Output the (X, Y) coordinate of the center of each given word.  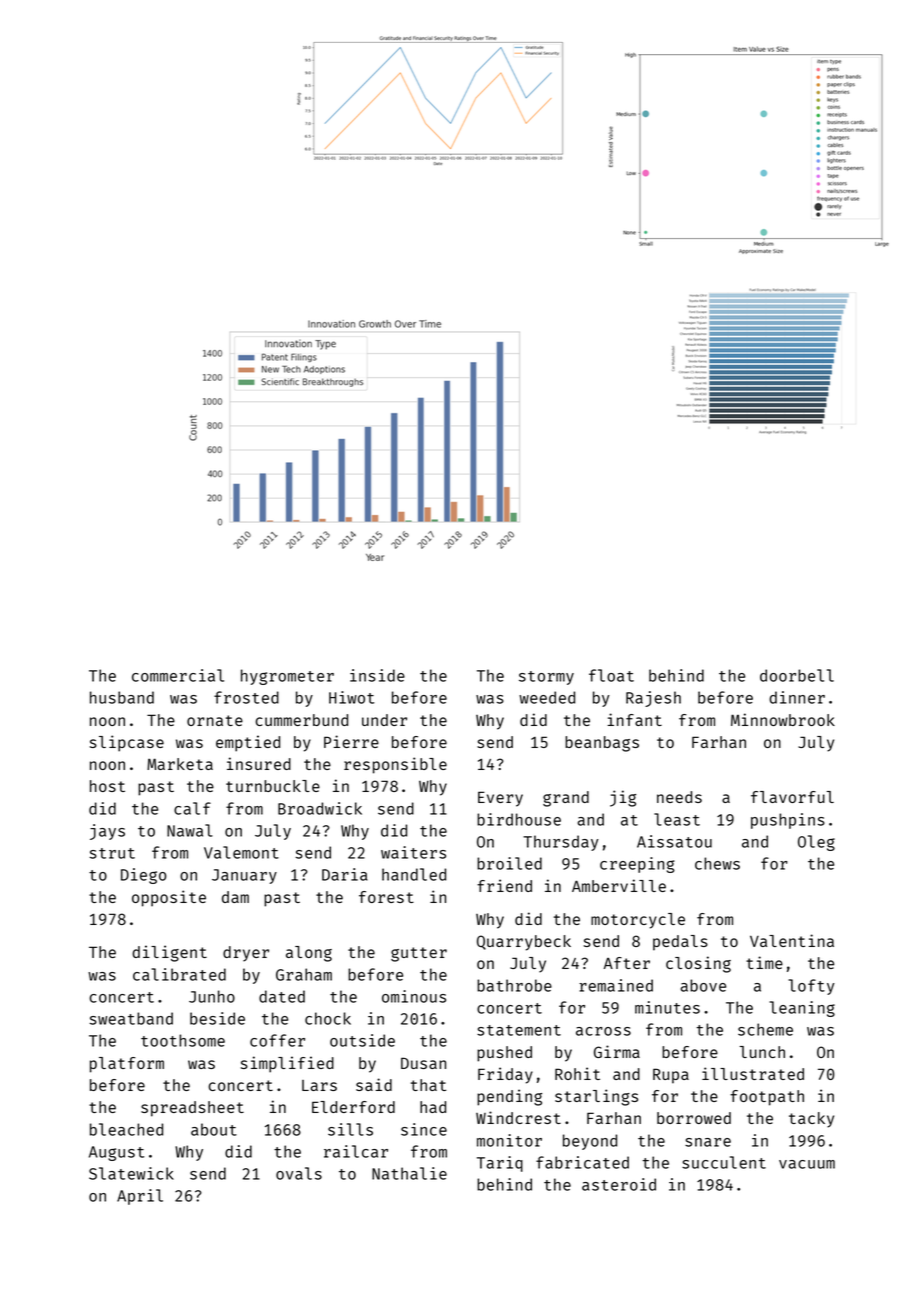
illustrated (753, 1073)
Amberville (619, 885)
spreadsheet (192, 1109)
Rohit (577, 1073)
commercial (178, 675)
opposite (169, 898)
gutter (419, 954)
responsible (395, 765)
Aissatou (674, 841)
